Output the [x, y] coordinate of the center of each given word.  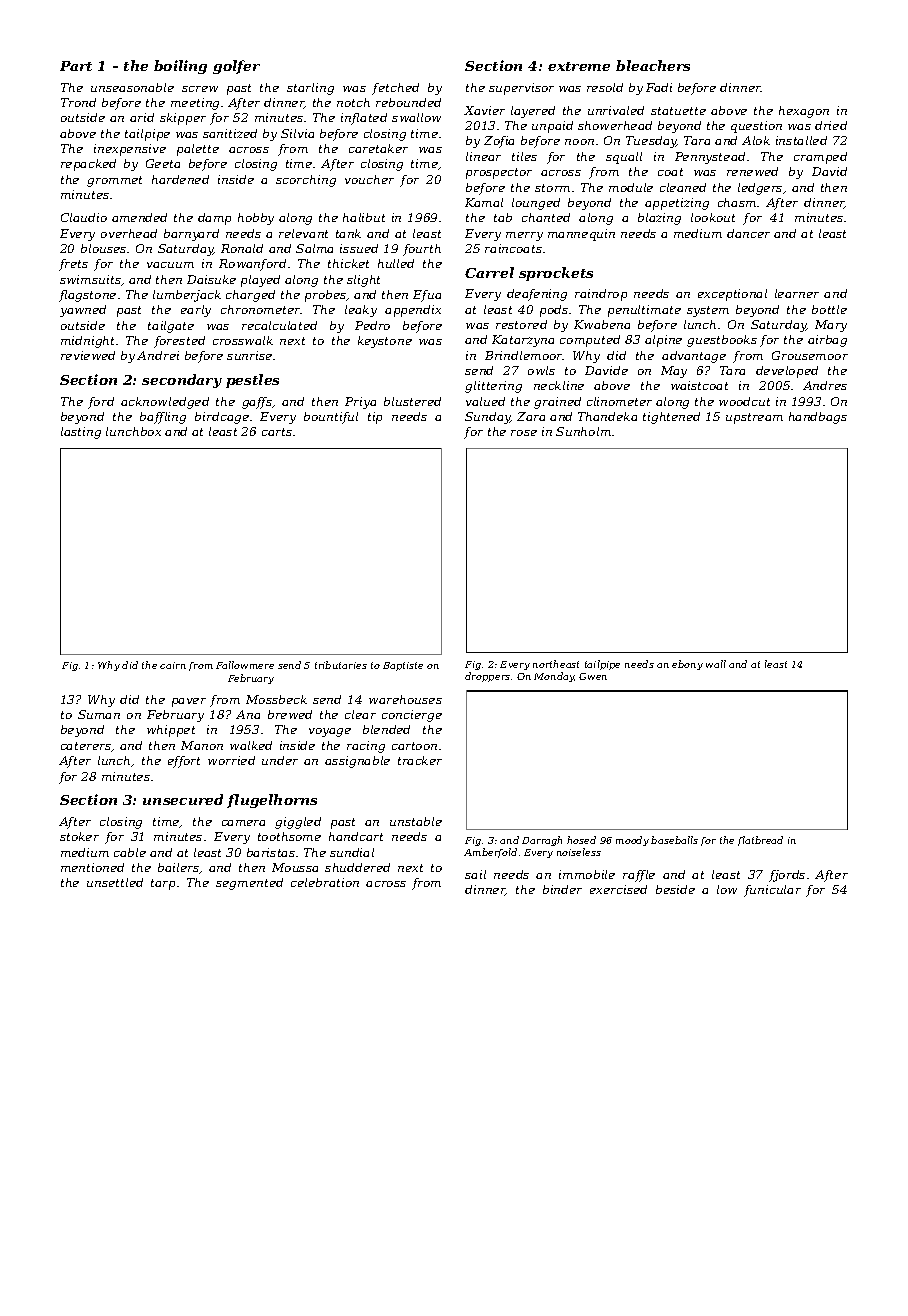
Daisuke [211, 279]
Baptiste [403, 666]
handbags [818, 418]
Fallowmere [245, 665]
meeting [195, 104]
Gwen [593, 676]
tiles [524, 156]
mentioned [92, 867]
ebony [687, 665]
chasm [737, 202]
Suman [99, 714]
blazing [659, 219]
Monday [554, 677]
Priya [360, 403]
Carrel [489, 272]
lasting [81, 433]
